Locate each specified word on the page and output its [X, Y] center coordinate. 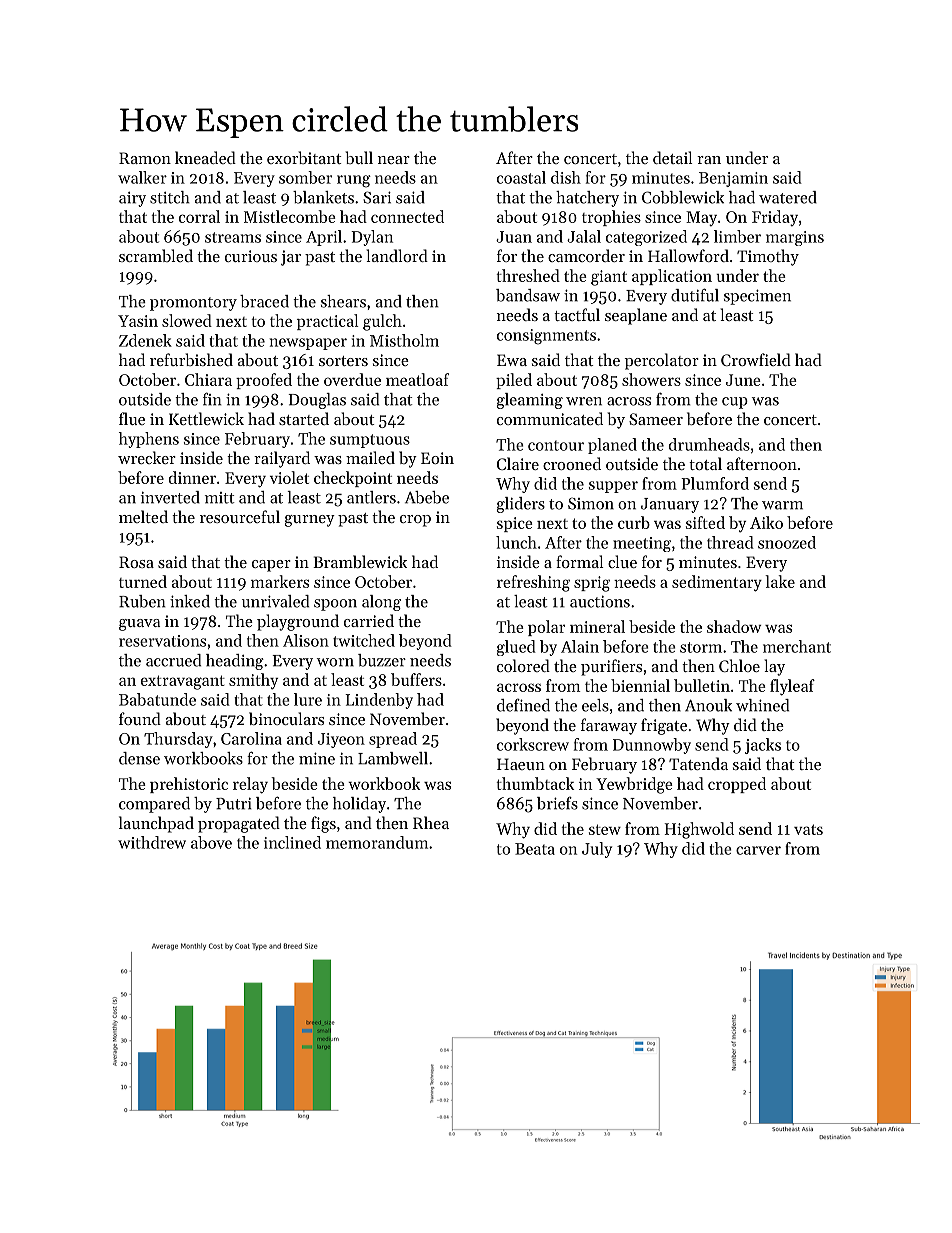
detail [672, 157]
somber [305, 177]
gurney [309, 521]
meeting [642, 544]
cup [735, 403]
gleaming [529, 401]
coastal [521, 177]
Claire [518, 463]
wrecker [147, 457]
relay [250, 785]
